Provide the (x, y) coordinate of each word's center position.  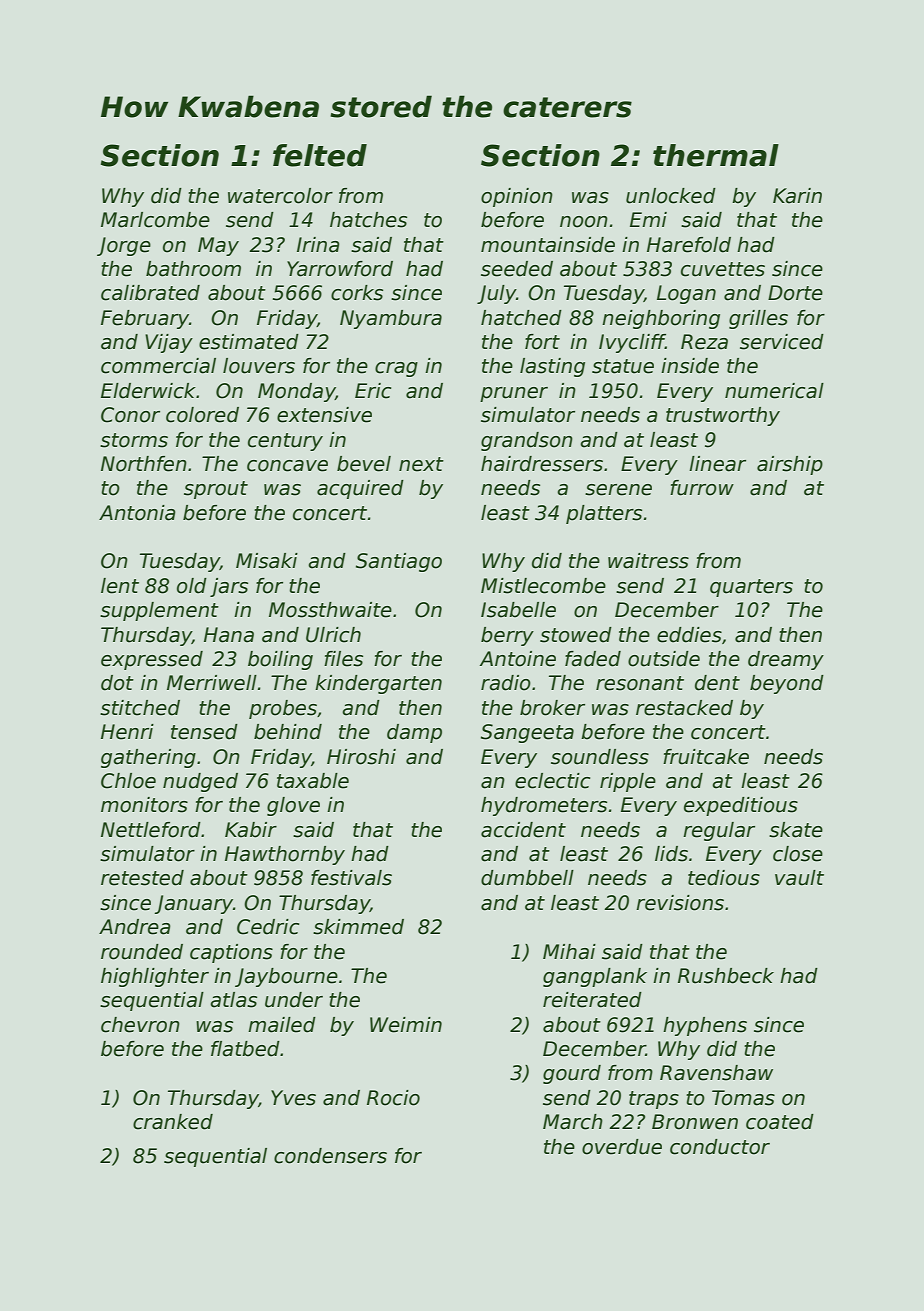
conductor (720, 1147)
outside (664, 659)
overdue (622, 1147)
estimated (249, 342)
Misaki (267, 561)
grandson (527, 441)
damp (414, 733)
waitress (648, 561)
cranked (173, 1122)
